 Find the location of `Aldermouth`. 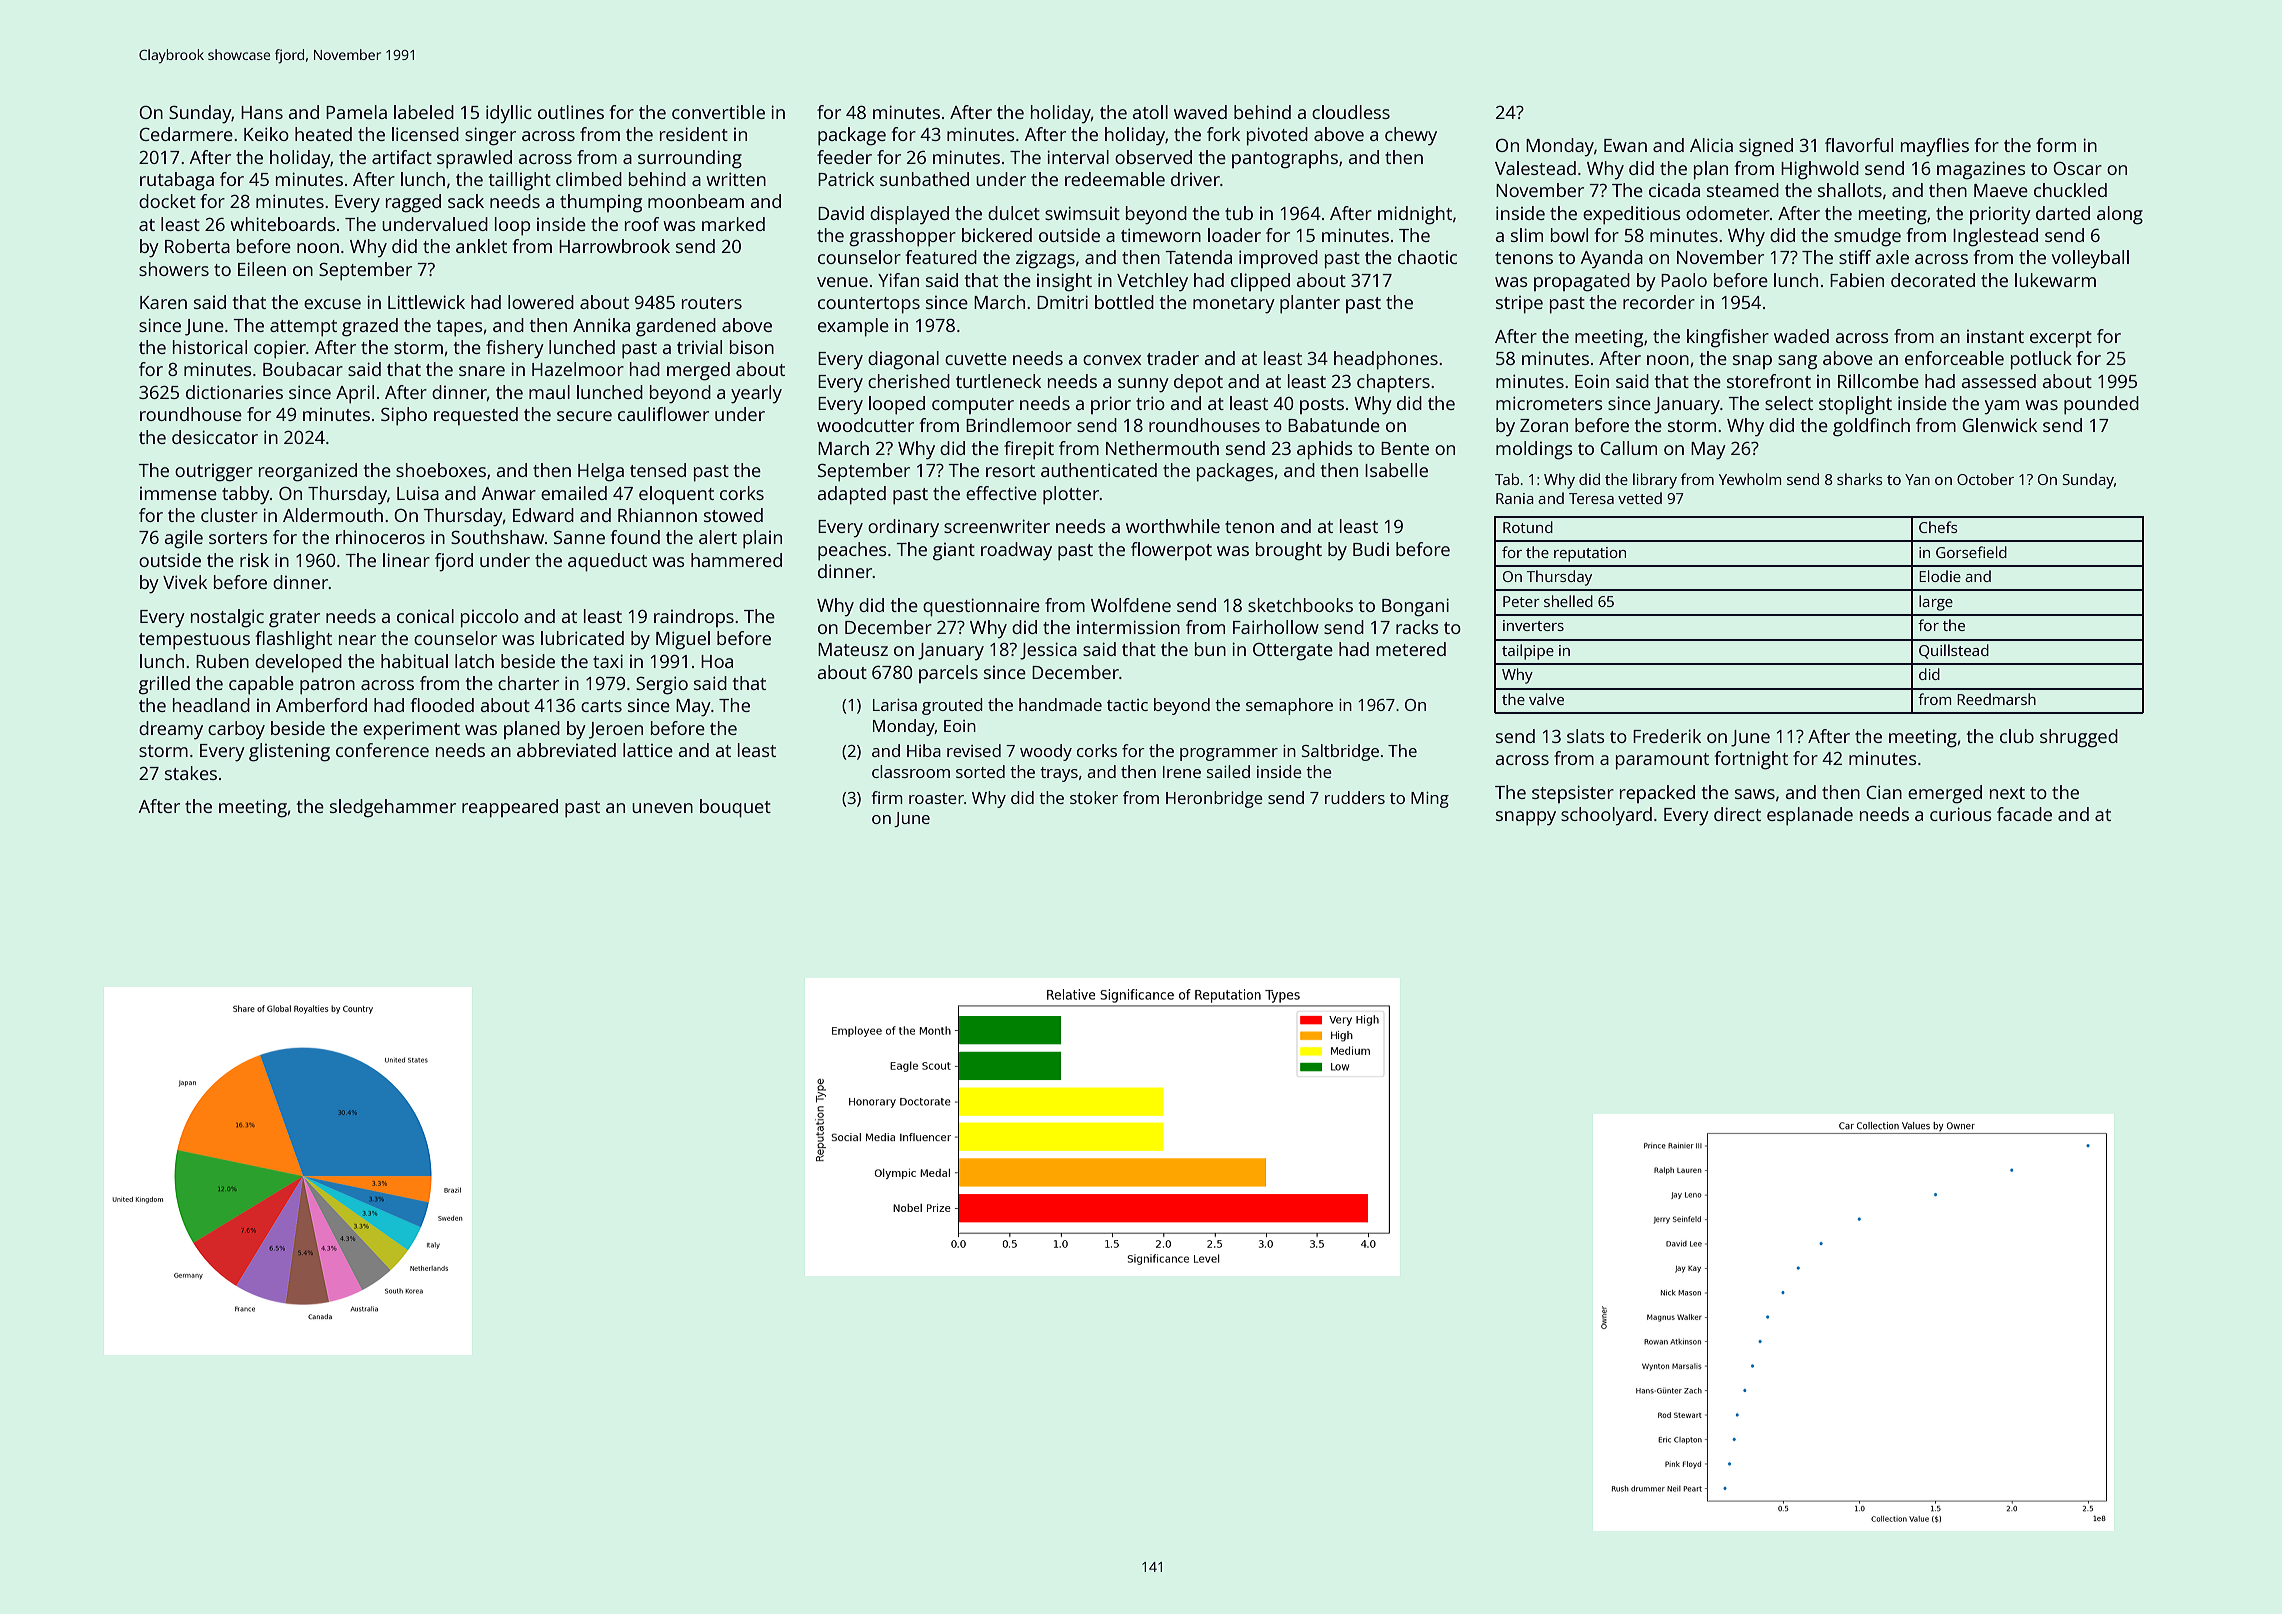

Aldermouth is located at coordinates (333, 515).
